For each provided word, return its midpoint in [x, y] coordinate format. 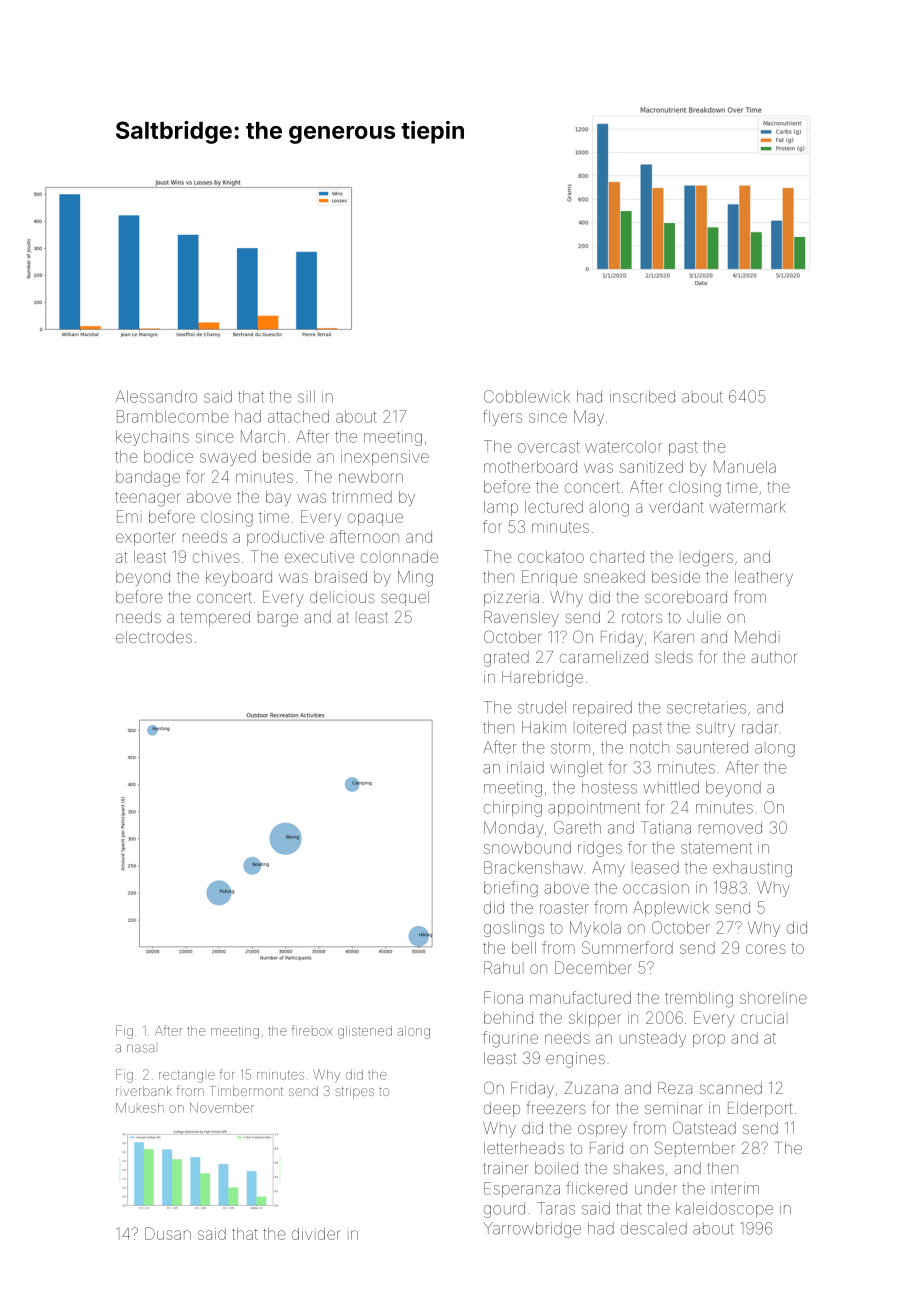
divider [316, 1234]
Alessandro [156, 396]
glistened [365, 1032]
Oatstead [704, 1127]
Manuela [745, 467]
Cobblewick [527, 396]
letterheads [524, 1148]
